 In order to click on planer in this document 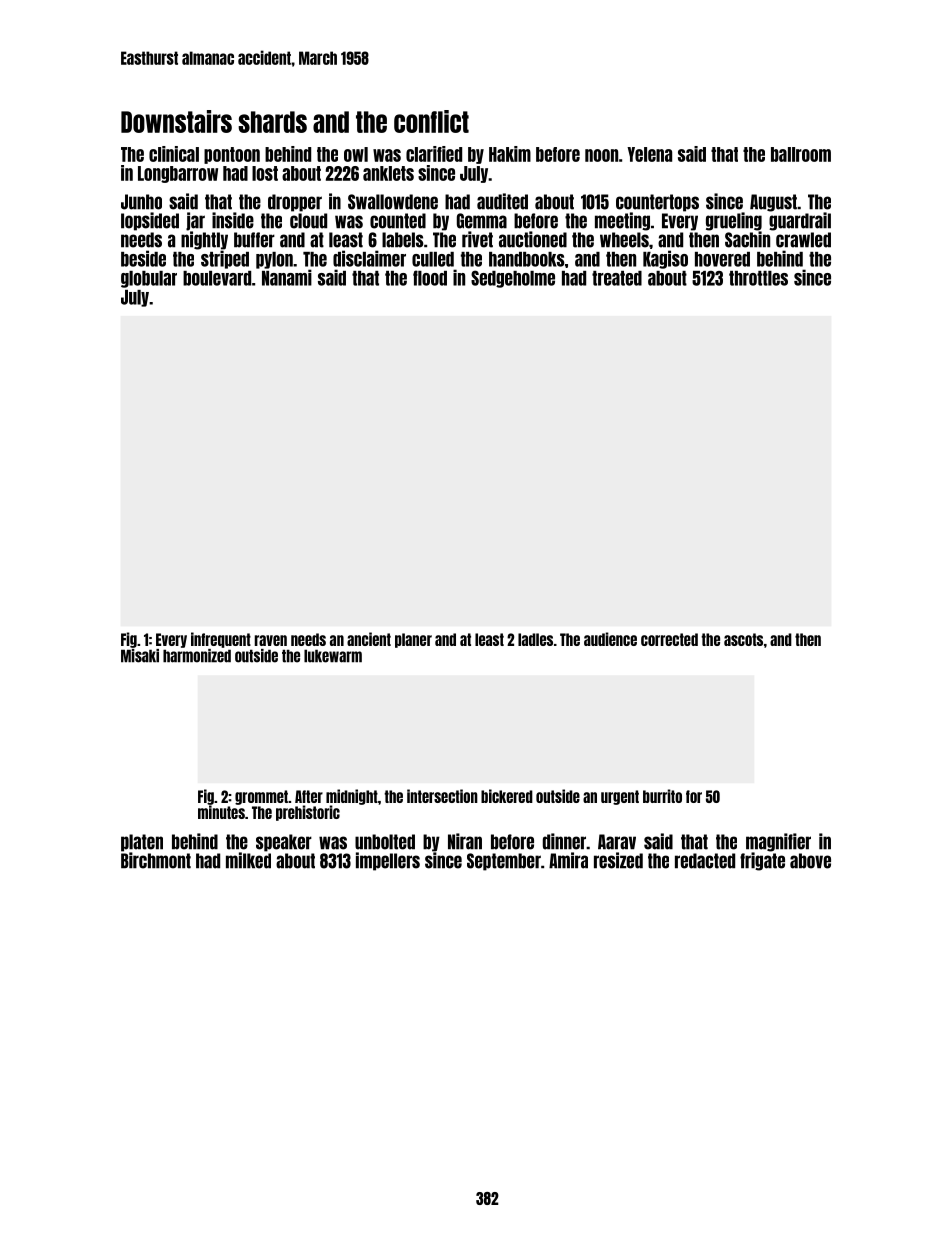, I will do `click(413, 640)`.
